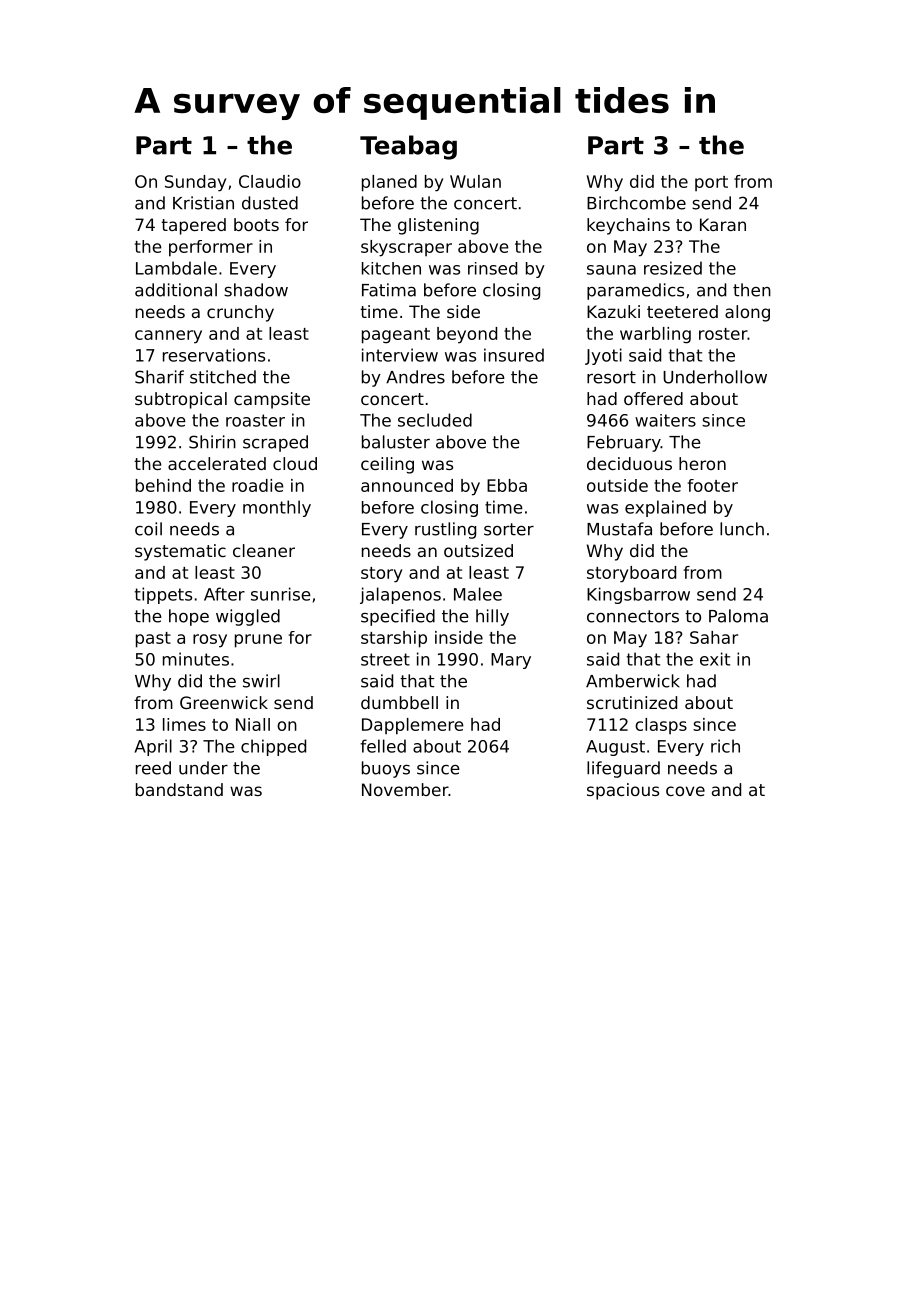 The width and height of the page is (908, 1316). Describe the element at coordinates (619, 529) in the page. I see `Mustafa` at that location.
